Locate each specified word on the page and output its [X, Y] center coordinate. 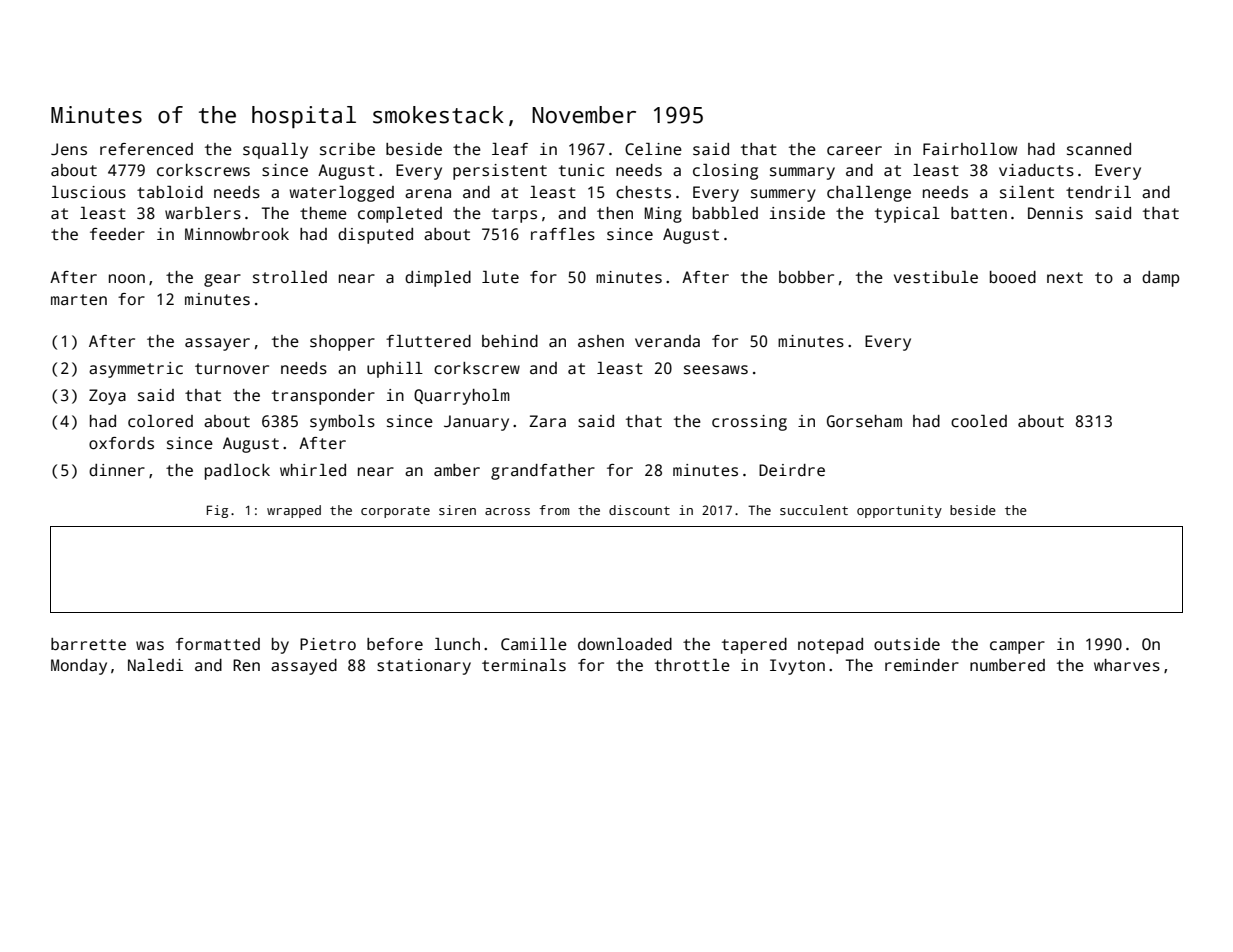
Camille [534, 644]
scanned [1099, 149]
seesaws [716, 370]
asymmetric [136, 370]
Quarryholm [462, 397]
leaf [510, 149]
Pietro [328, 644]
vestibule [936, 277]
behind [510, 341]
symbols [342, 423]
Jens [69, 149]
